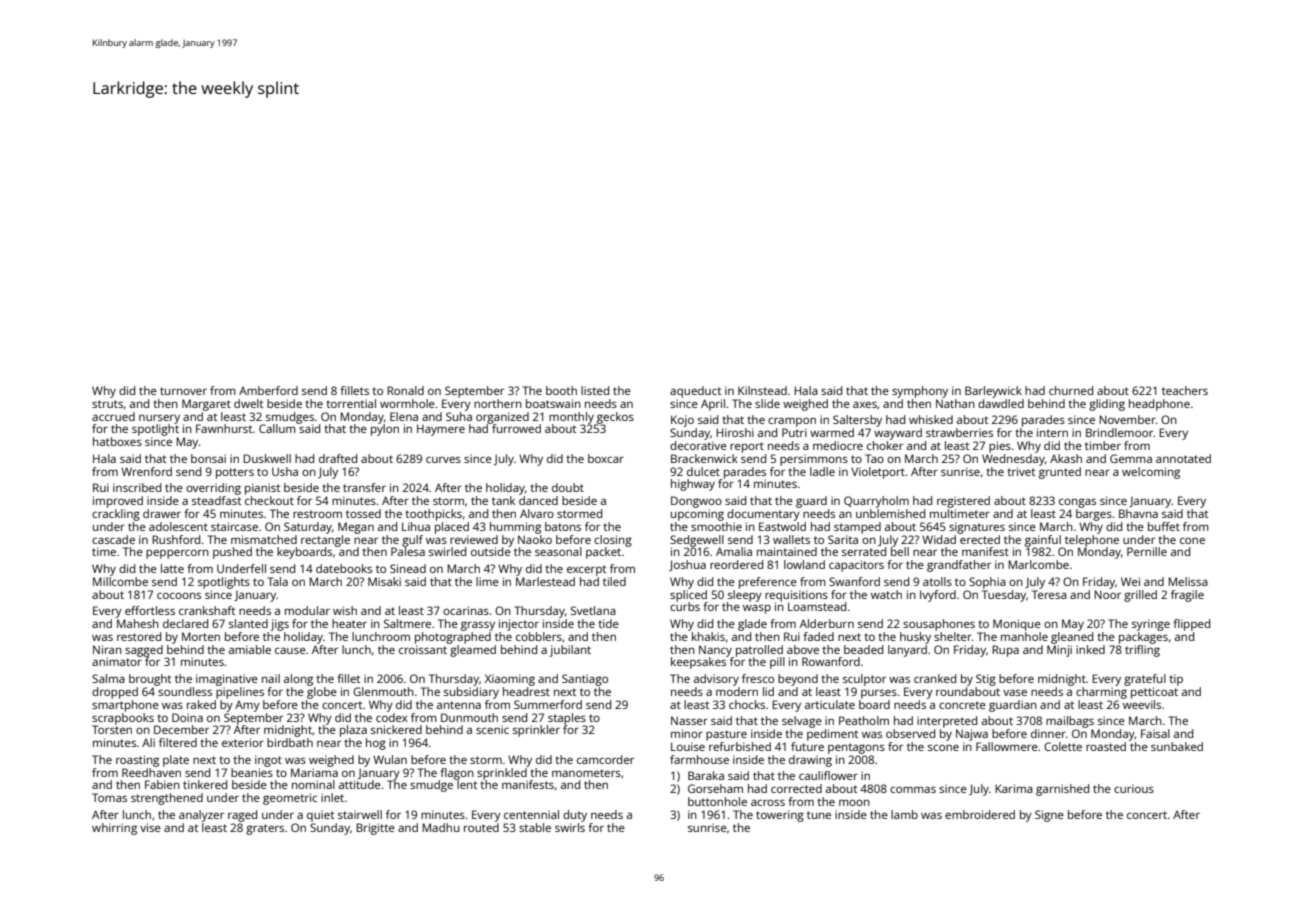  Describe the element at coordinates (939, 539) in the image. I see `Widad` at that location.
